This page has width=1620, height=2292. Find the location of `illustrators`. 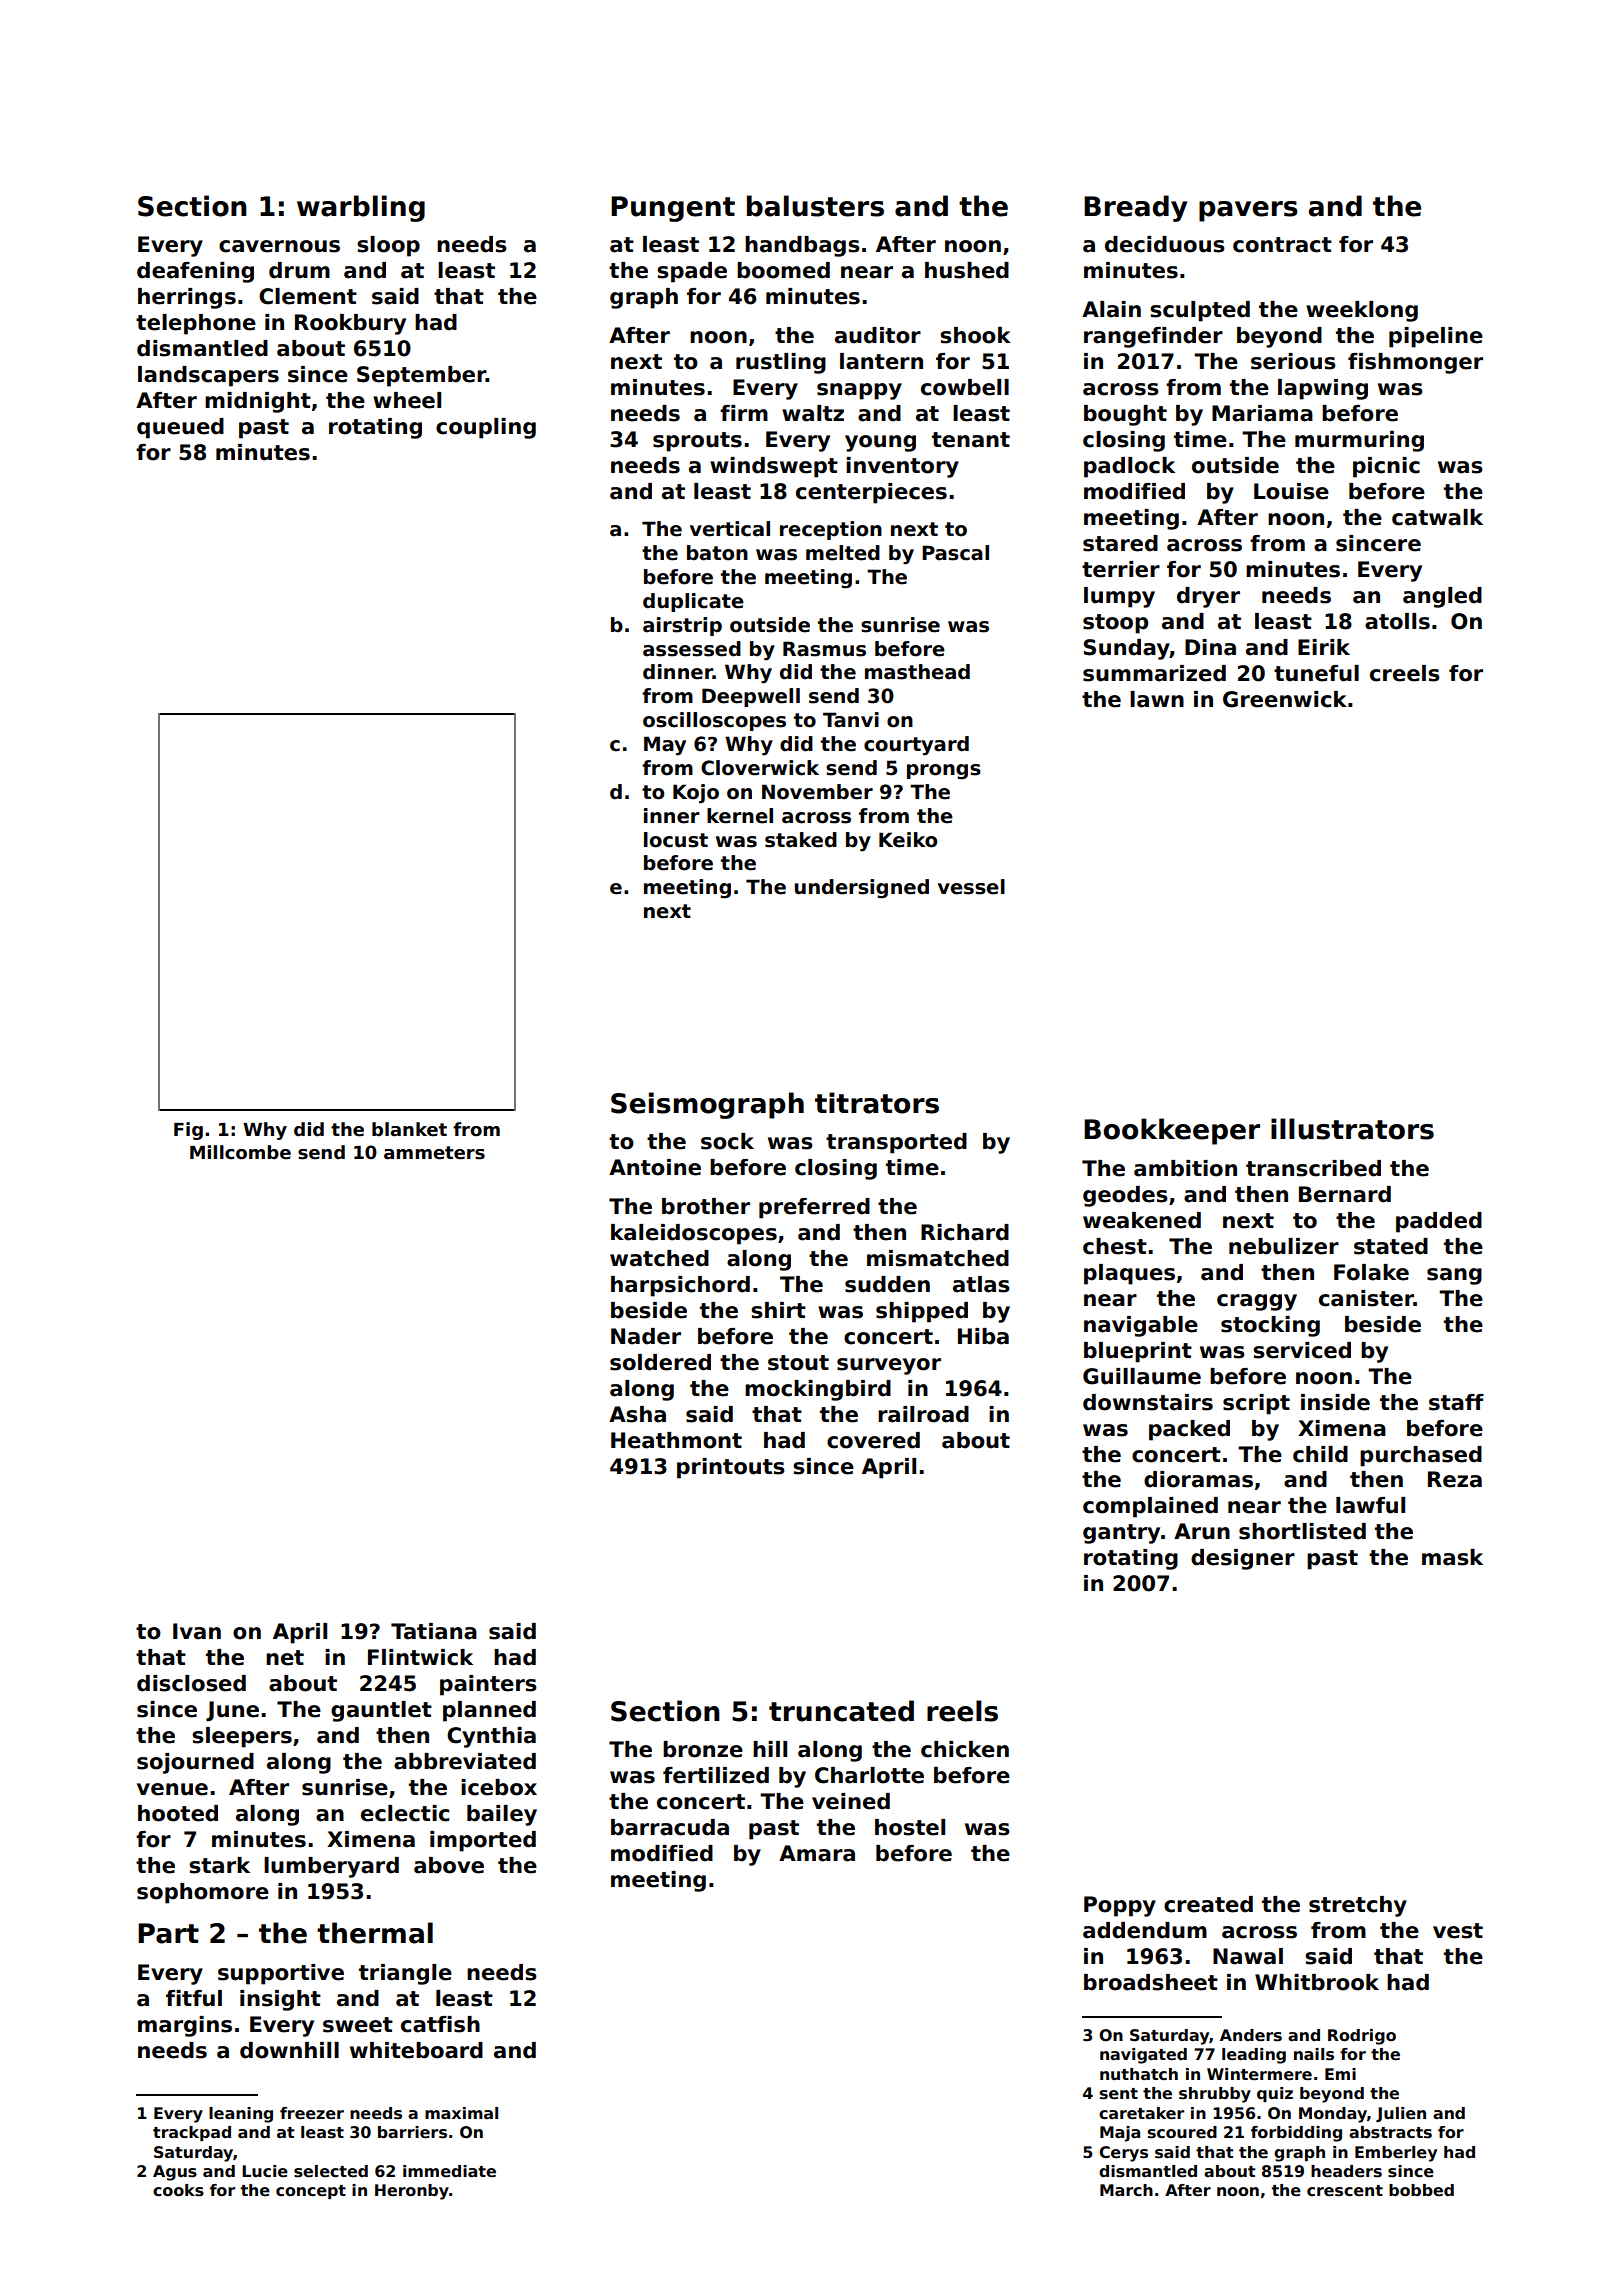

illustrators is located at coordinates (1352, 1129).
